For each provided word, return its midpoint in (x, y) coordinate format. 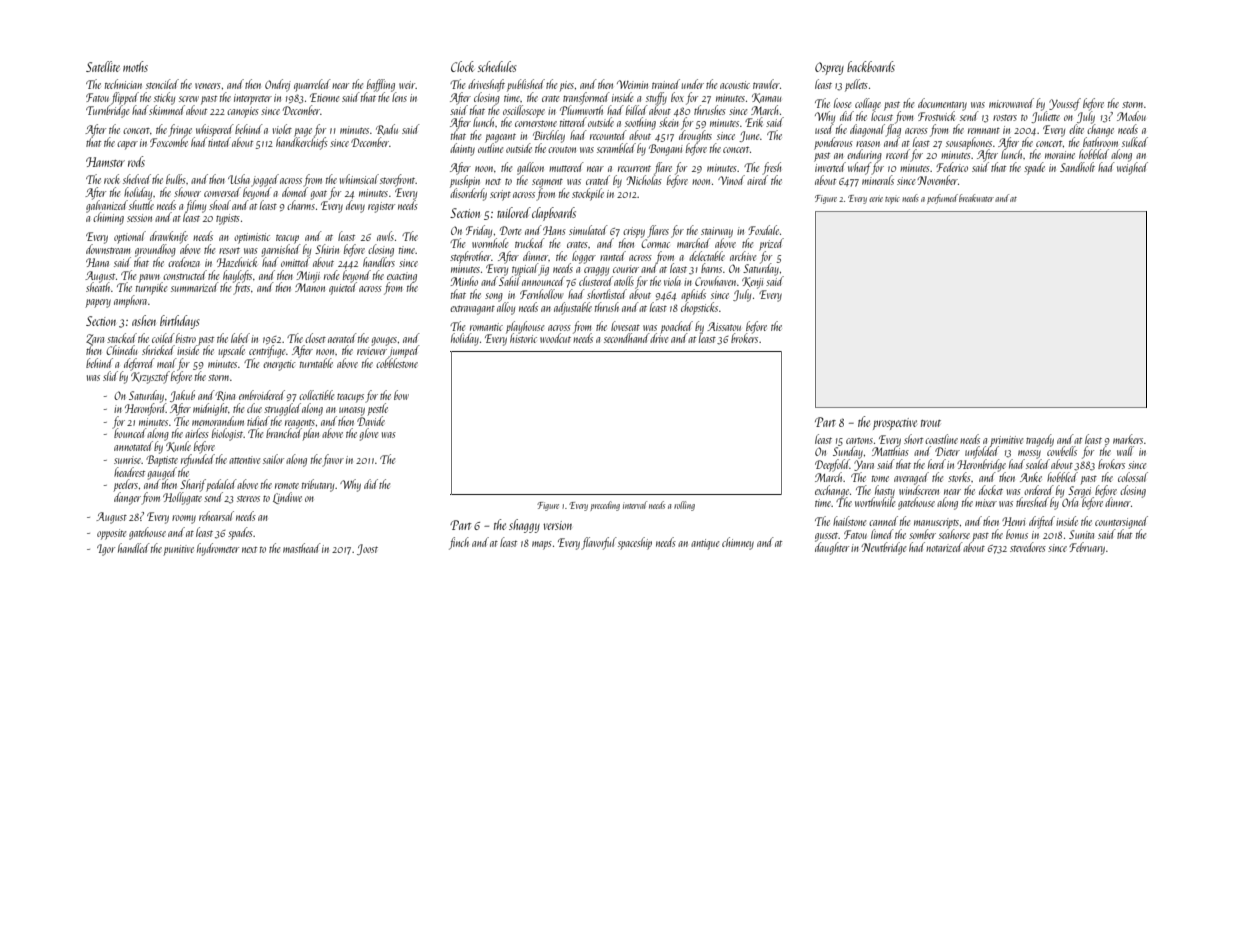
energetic (279, 365)
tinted (219, 142)
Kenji (753, 283)
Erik (754, 122)
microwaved (1011, 103)
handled (134, 548)
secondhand (627, 338)
